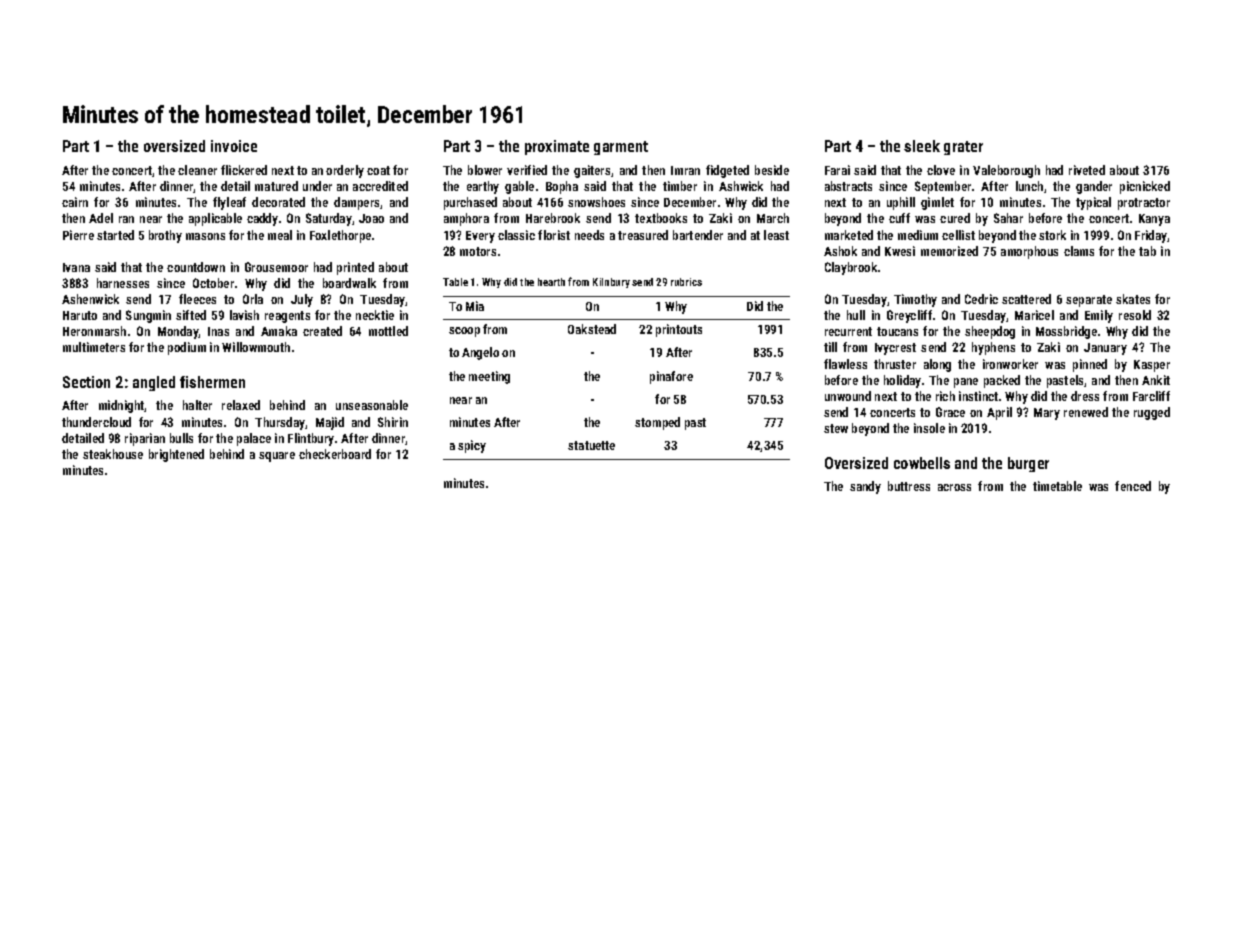 This page has height=952, width=1233. Describe the element at coordinates (485, 170) in the page. I see `blower` at that location.
